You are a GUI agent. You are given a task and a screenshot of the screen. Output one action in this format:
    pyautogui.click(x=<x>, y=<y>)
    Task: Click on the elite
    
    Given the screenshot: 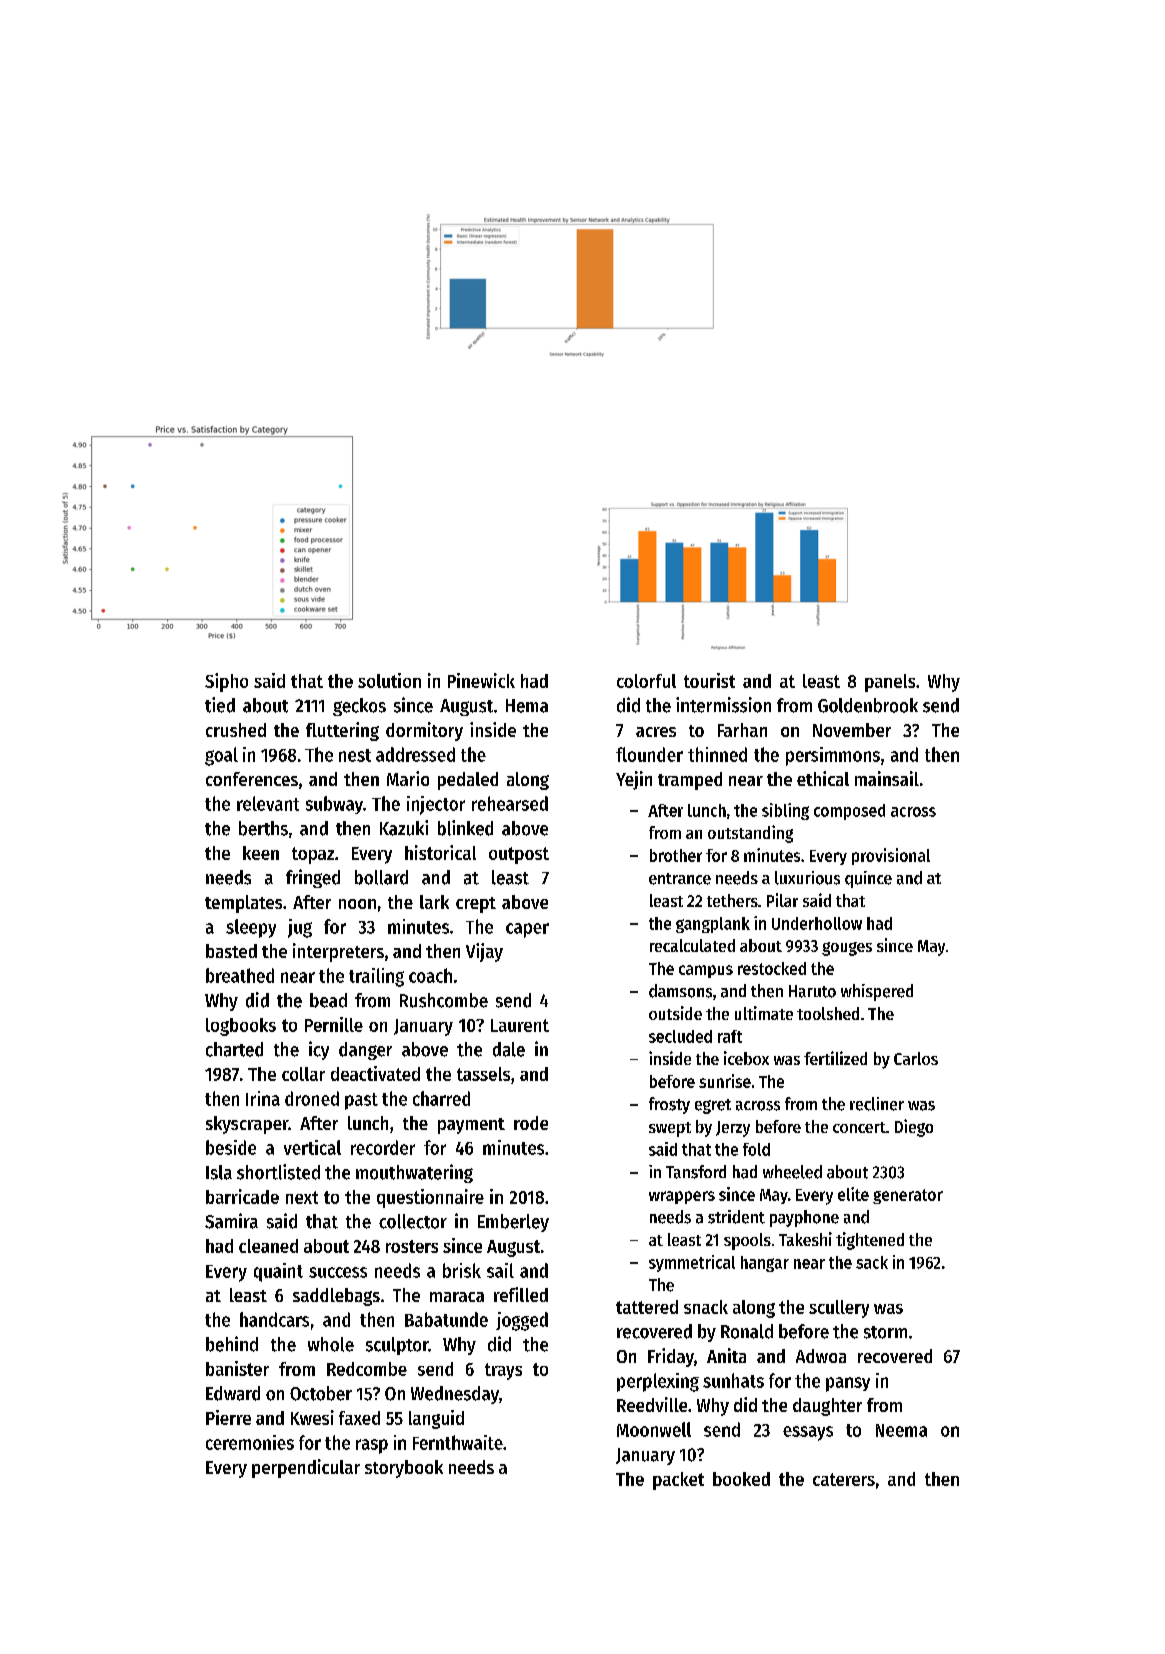 What is the action you would take?
    pyautogui.click(x=853, y=1194)
